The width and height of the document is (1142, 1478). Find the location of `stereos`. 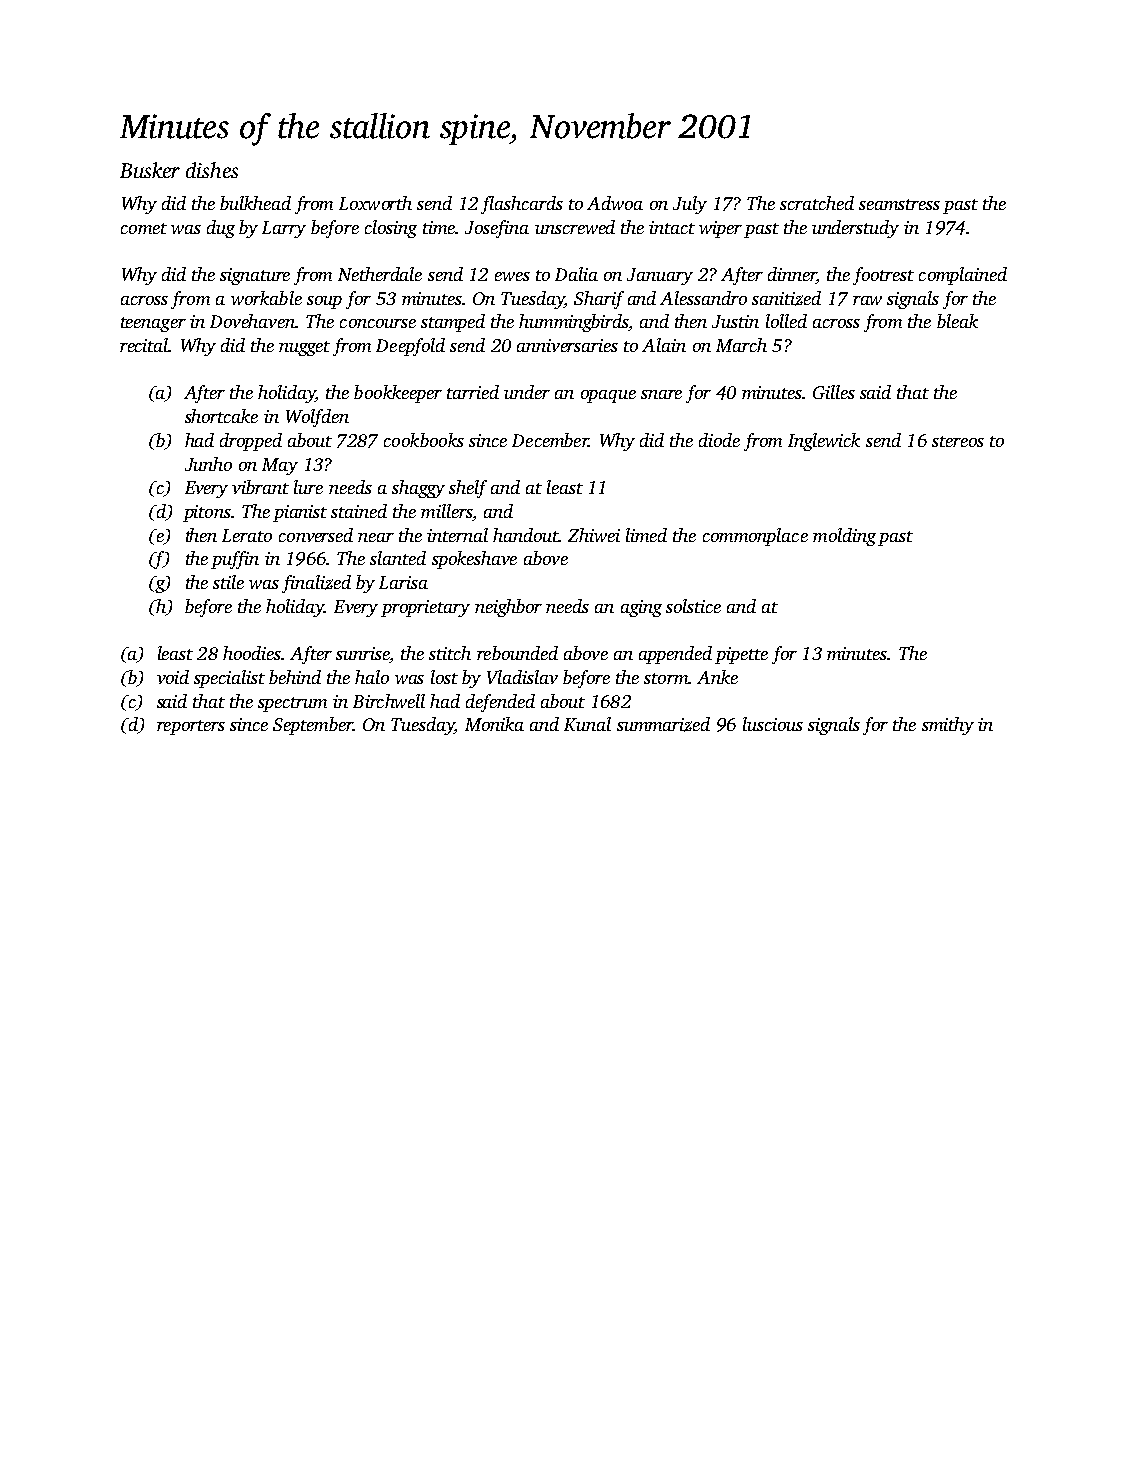

stereos is located at coordinates (958, 441).
